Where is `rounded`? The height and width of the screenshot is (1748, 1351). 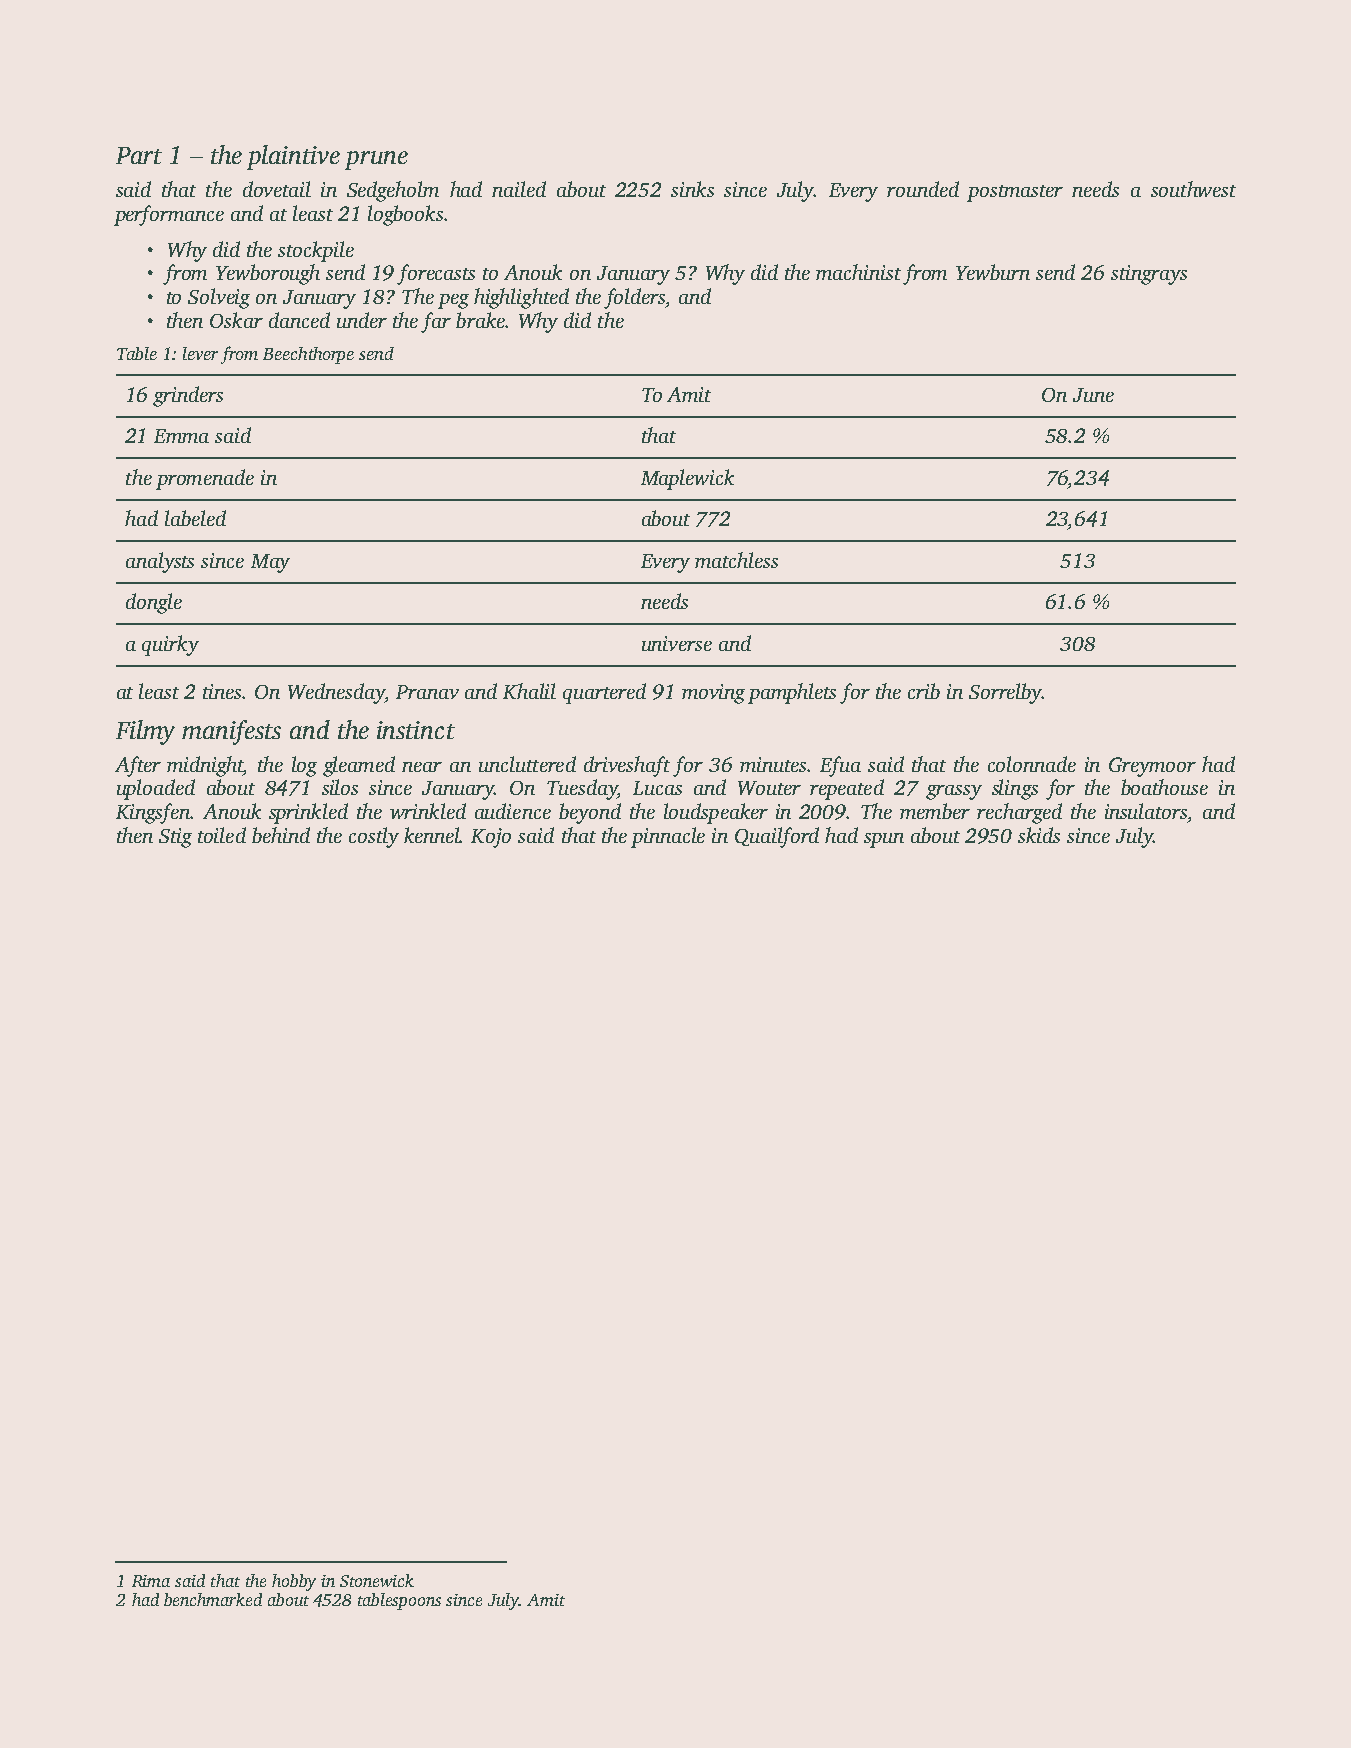
rounded is located at coordinates (923, 189).
